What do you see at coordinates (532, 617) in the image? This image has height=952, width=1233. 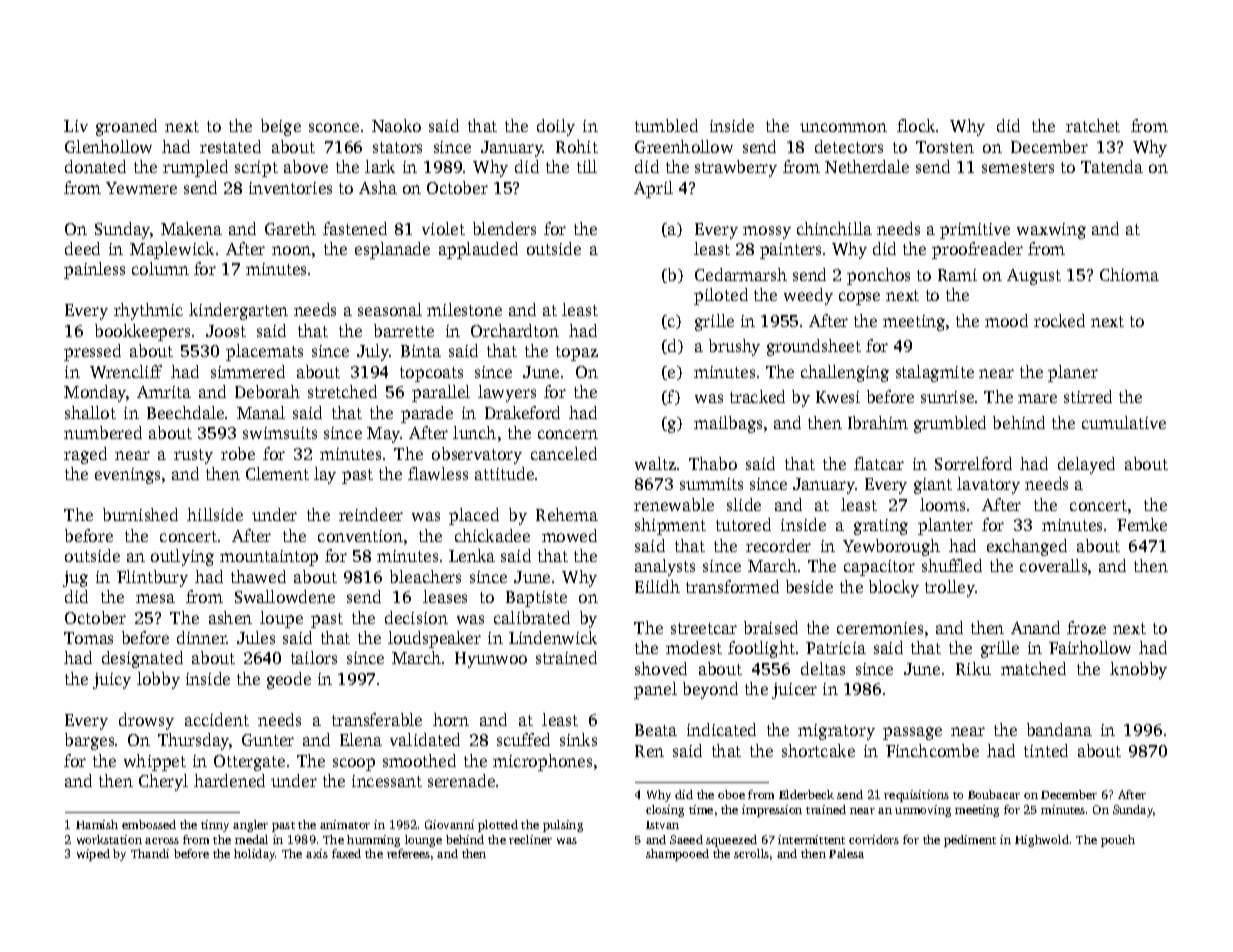 I see `calibrated` at bounding box center [532, 617].
